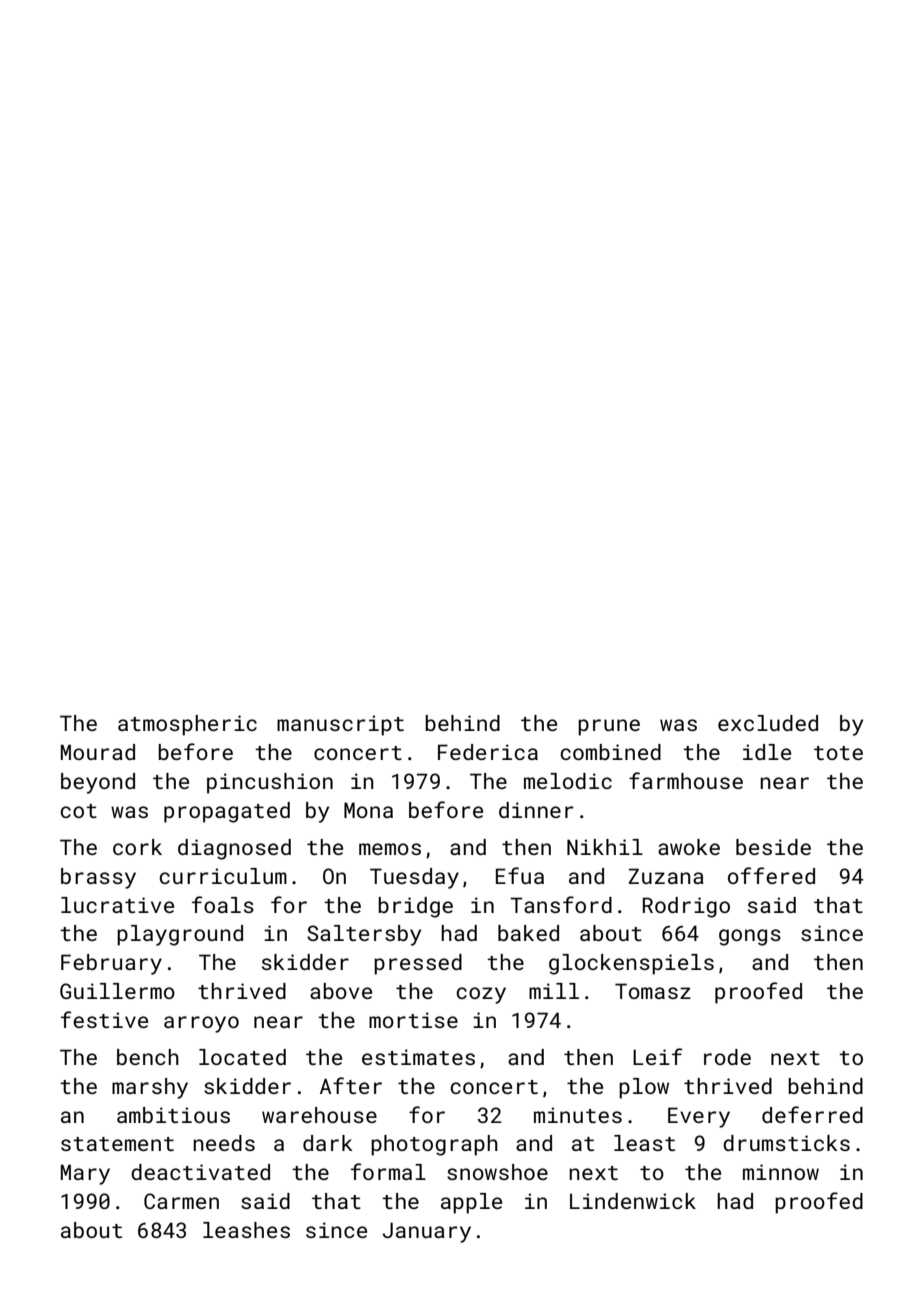 The width and height of the screenshot is (924, 1311). I want to click on beside, so click(773, 847).
